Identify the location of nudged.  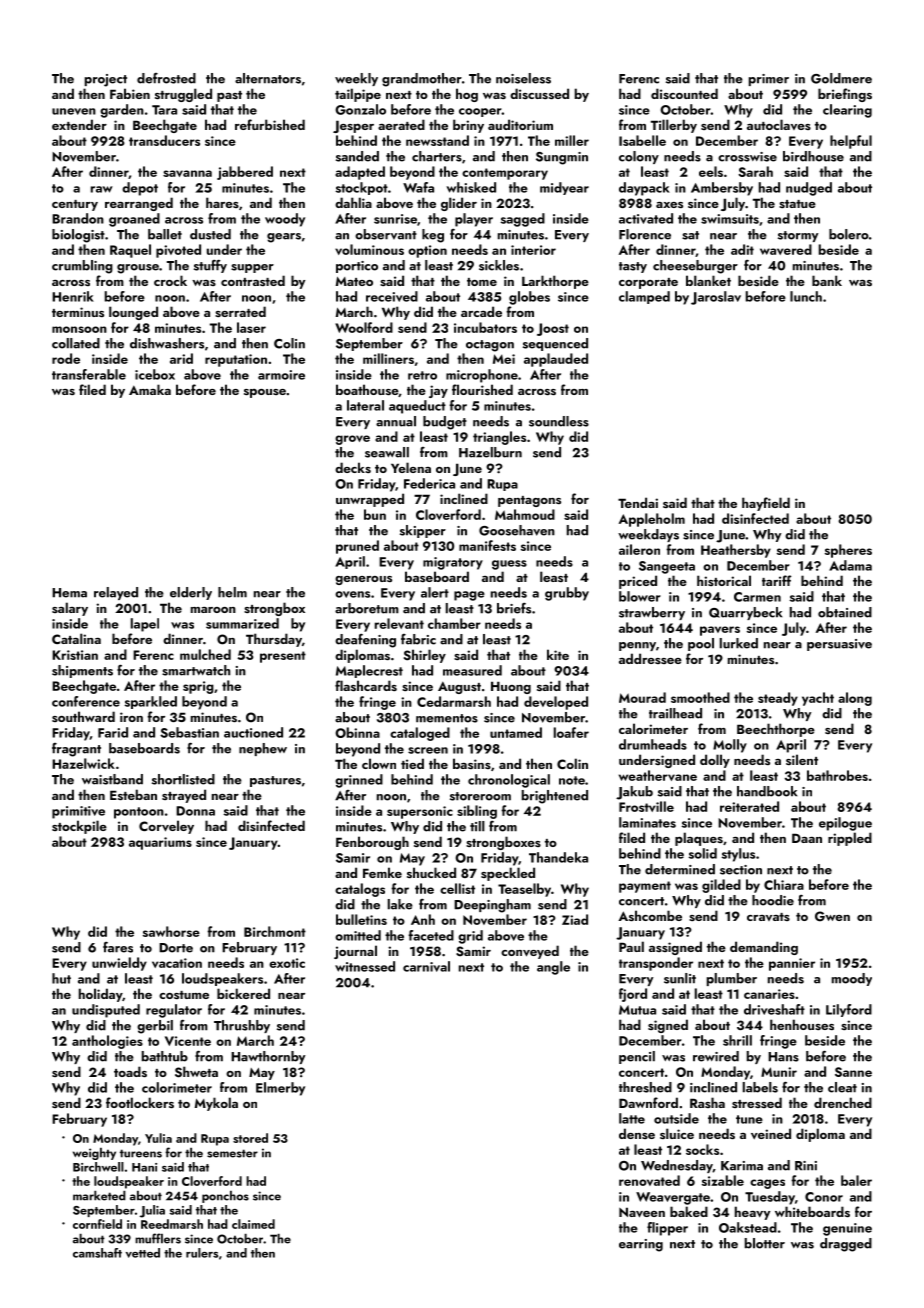
(809, 189).
